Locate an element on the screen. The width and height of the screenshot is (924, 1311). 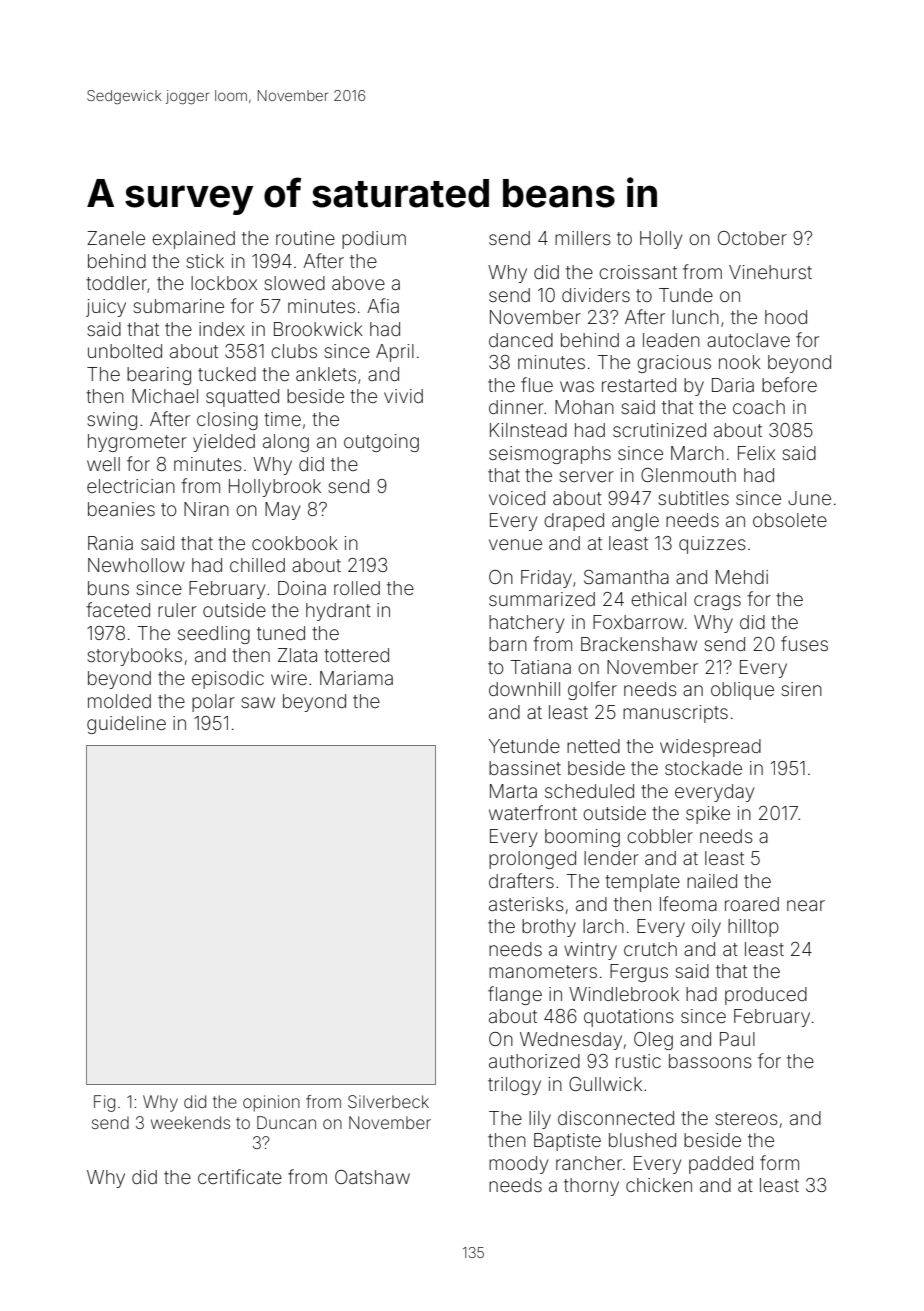
weekends is located at coordinates (190, 1122).
